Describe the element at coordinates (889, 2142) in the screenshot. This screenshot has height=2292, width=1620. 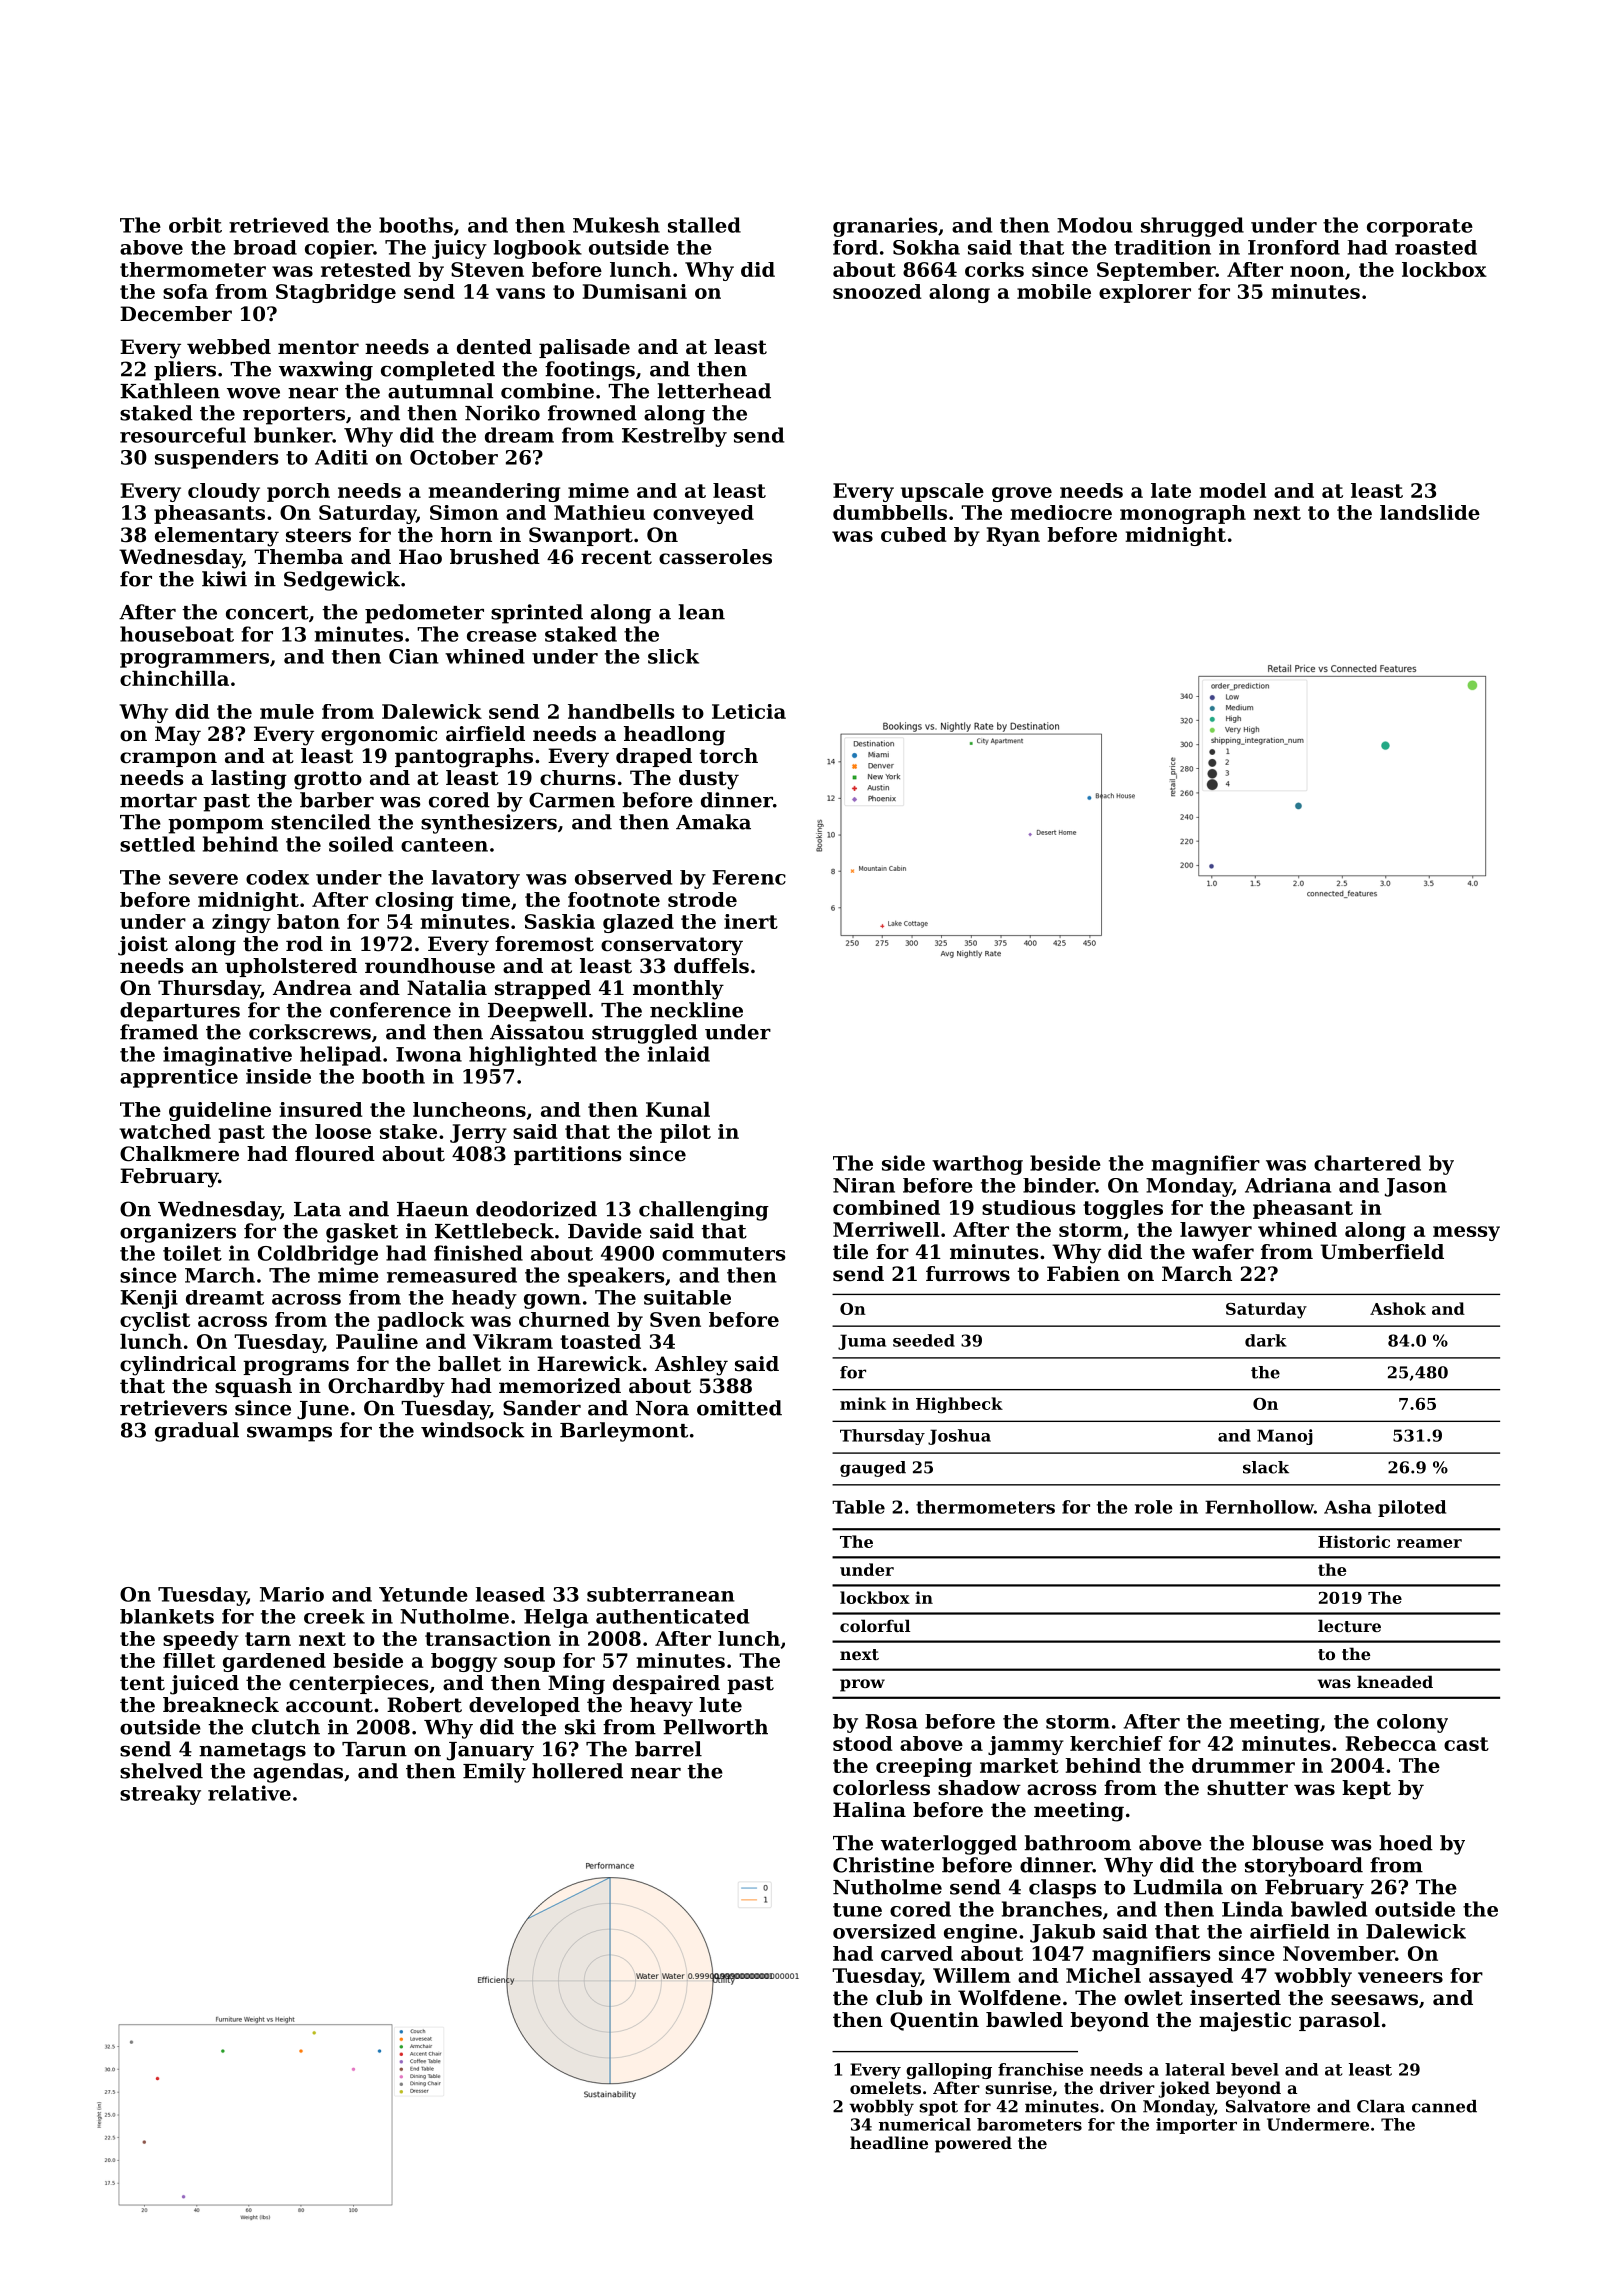
I see `headline` at that location.
